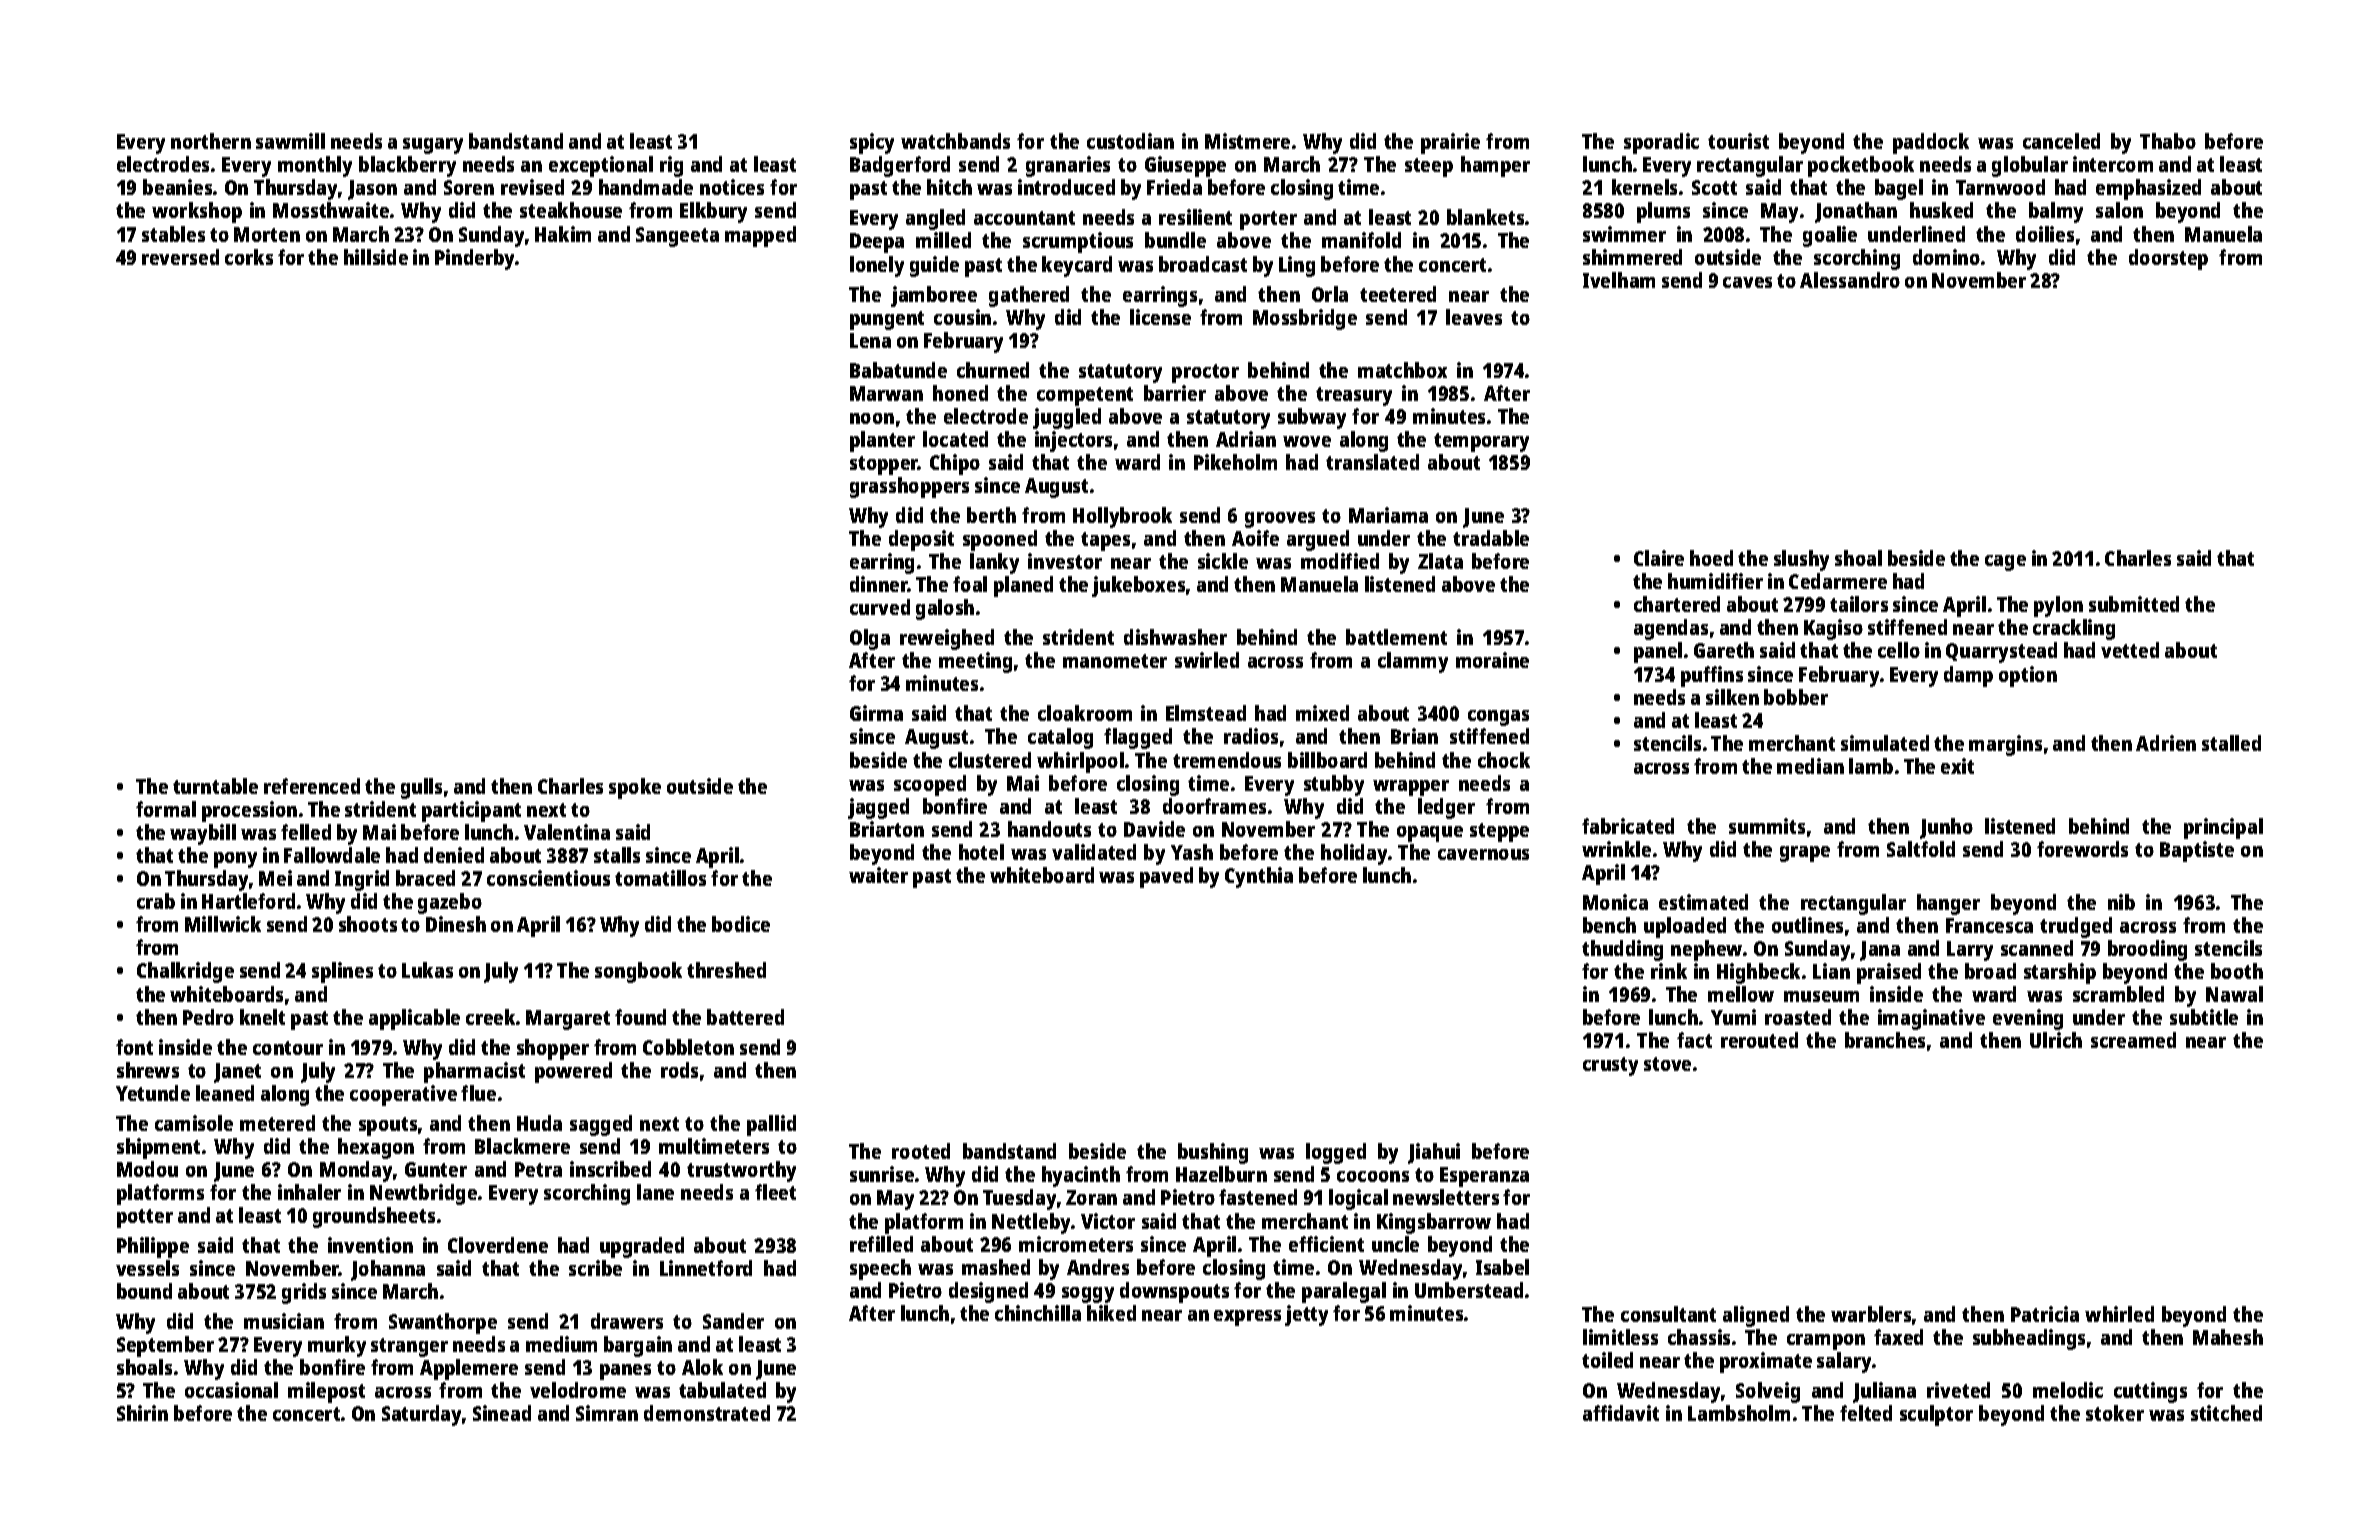 This document has width=2380, height=1540. What do you see at coordinates (934, 266) in the document?
I see `guide` at bounding box center [934, 266].
